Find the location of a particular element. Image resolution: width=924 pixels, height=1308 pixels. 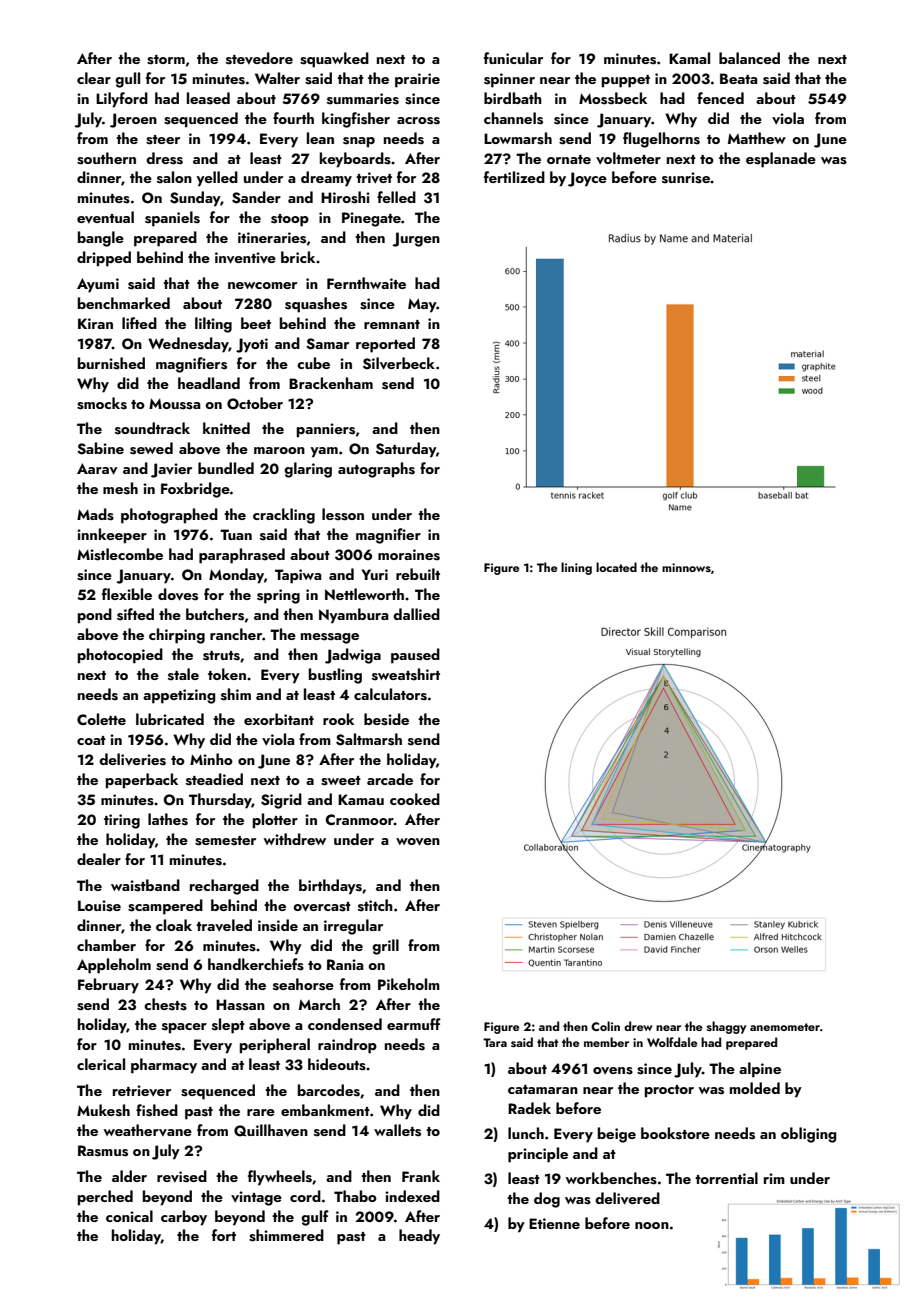

doves is located at coordinates (178, 594).
